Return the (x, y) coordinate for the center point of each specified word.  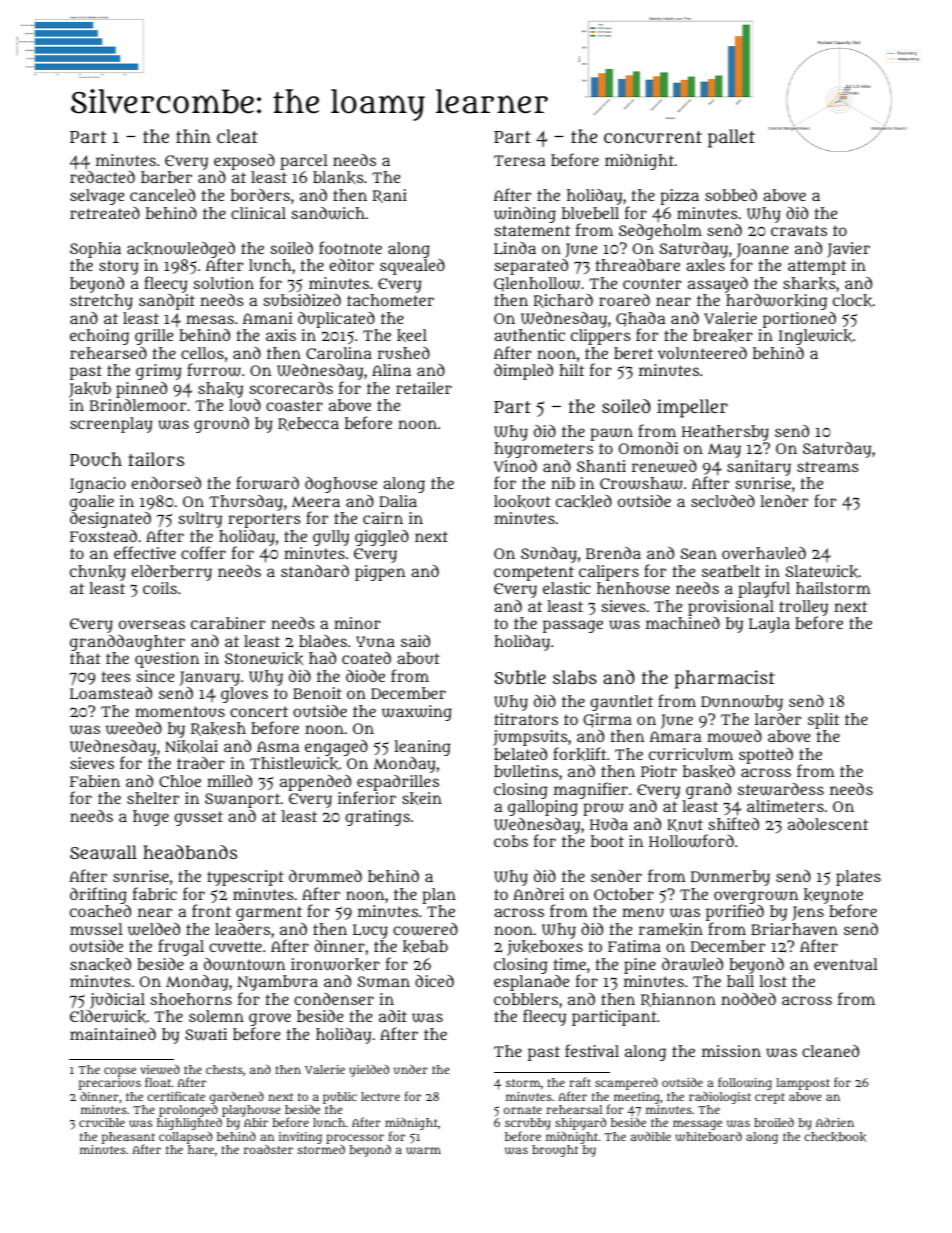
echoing (99, 337)
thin (193, 136)
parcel (304, 162)
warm (423, 1150)
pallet (731, 138)
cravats (799, 230)
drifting (98, 895)
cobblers (526, 999)
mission (731, 1051)
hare (201, 1149)
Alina (391, 370)
